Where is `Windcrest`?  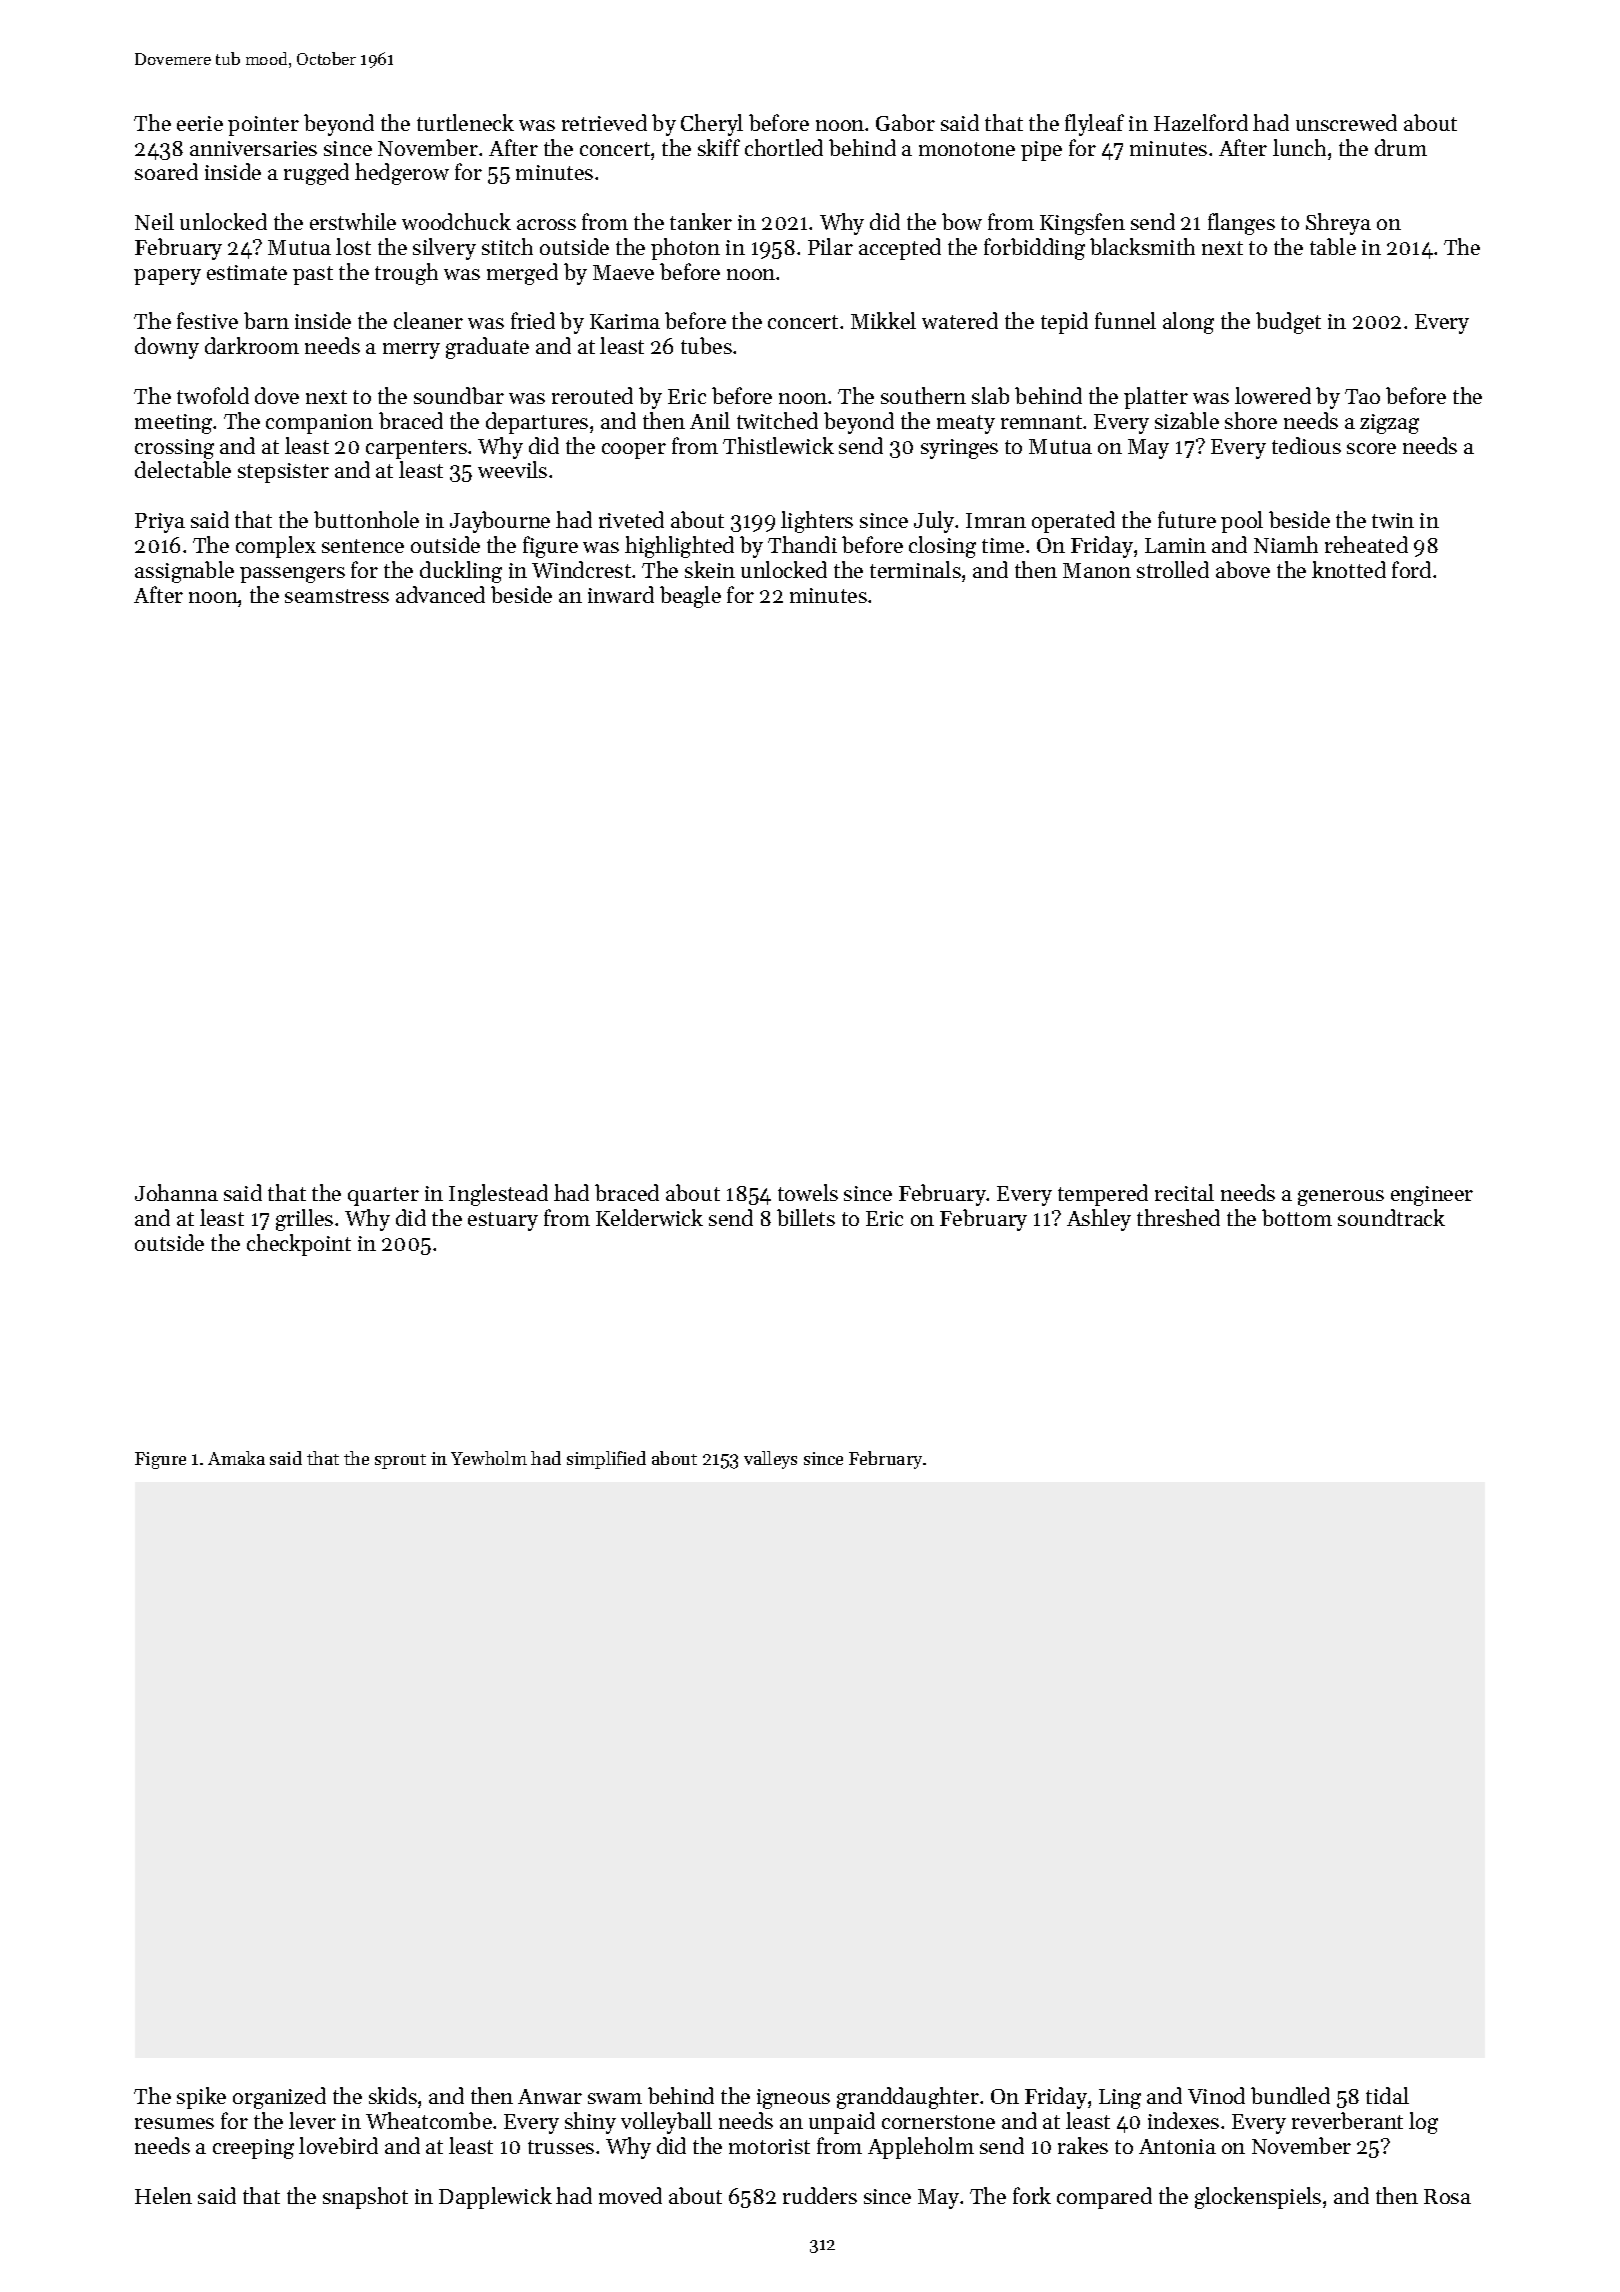
Windcrest is located at coordinates (581, 569).
